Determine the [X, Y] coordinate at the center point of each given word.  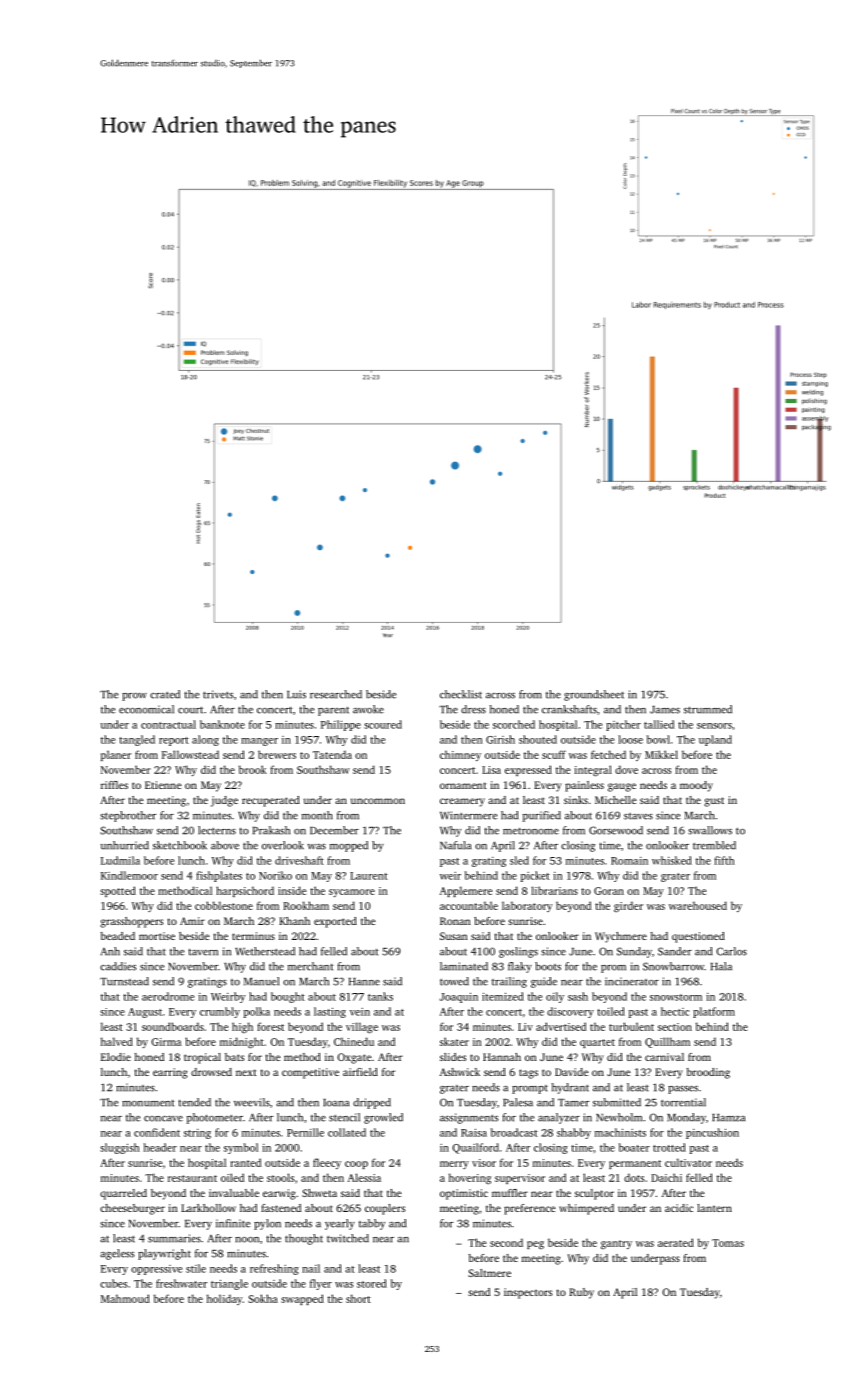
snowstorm [676, 997]
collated [347, 1132]
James [665, 710]
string [197, 1134]
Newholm [619, 1117]
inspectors [528, 1293]
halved [117, 1041]
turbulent [631, 1026]
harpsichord [245, 891]
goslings [518, 952]
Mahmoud [125, 1298]
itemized [503, 996]
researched [336, 694]
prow [134, 697]
